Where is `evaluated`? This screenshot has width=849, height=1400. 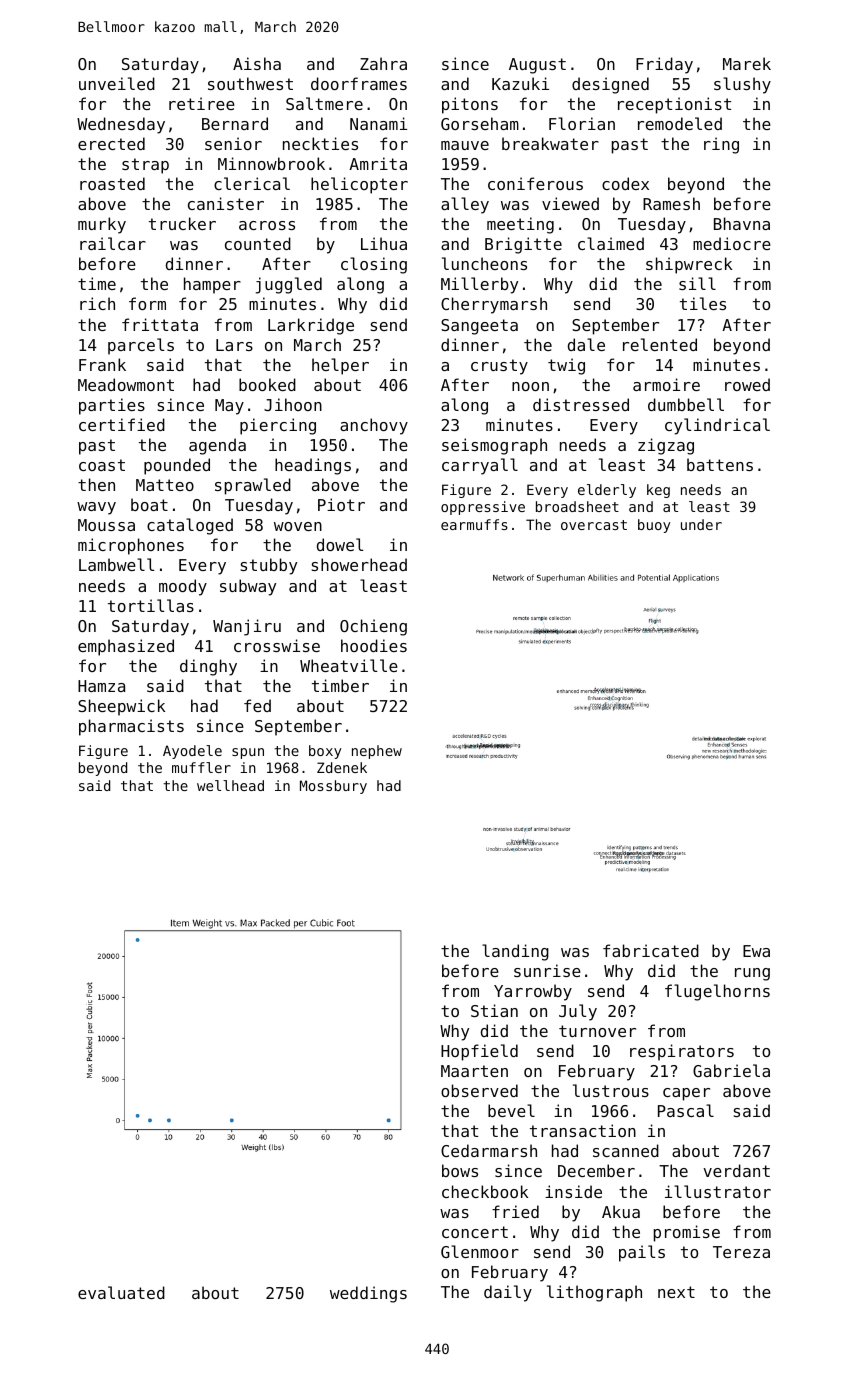
evaluated is located at coordinates (121, 1292).
